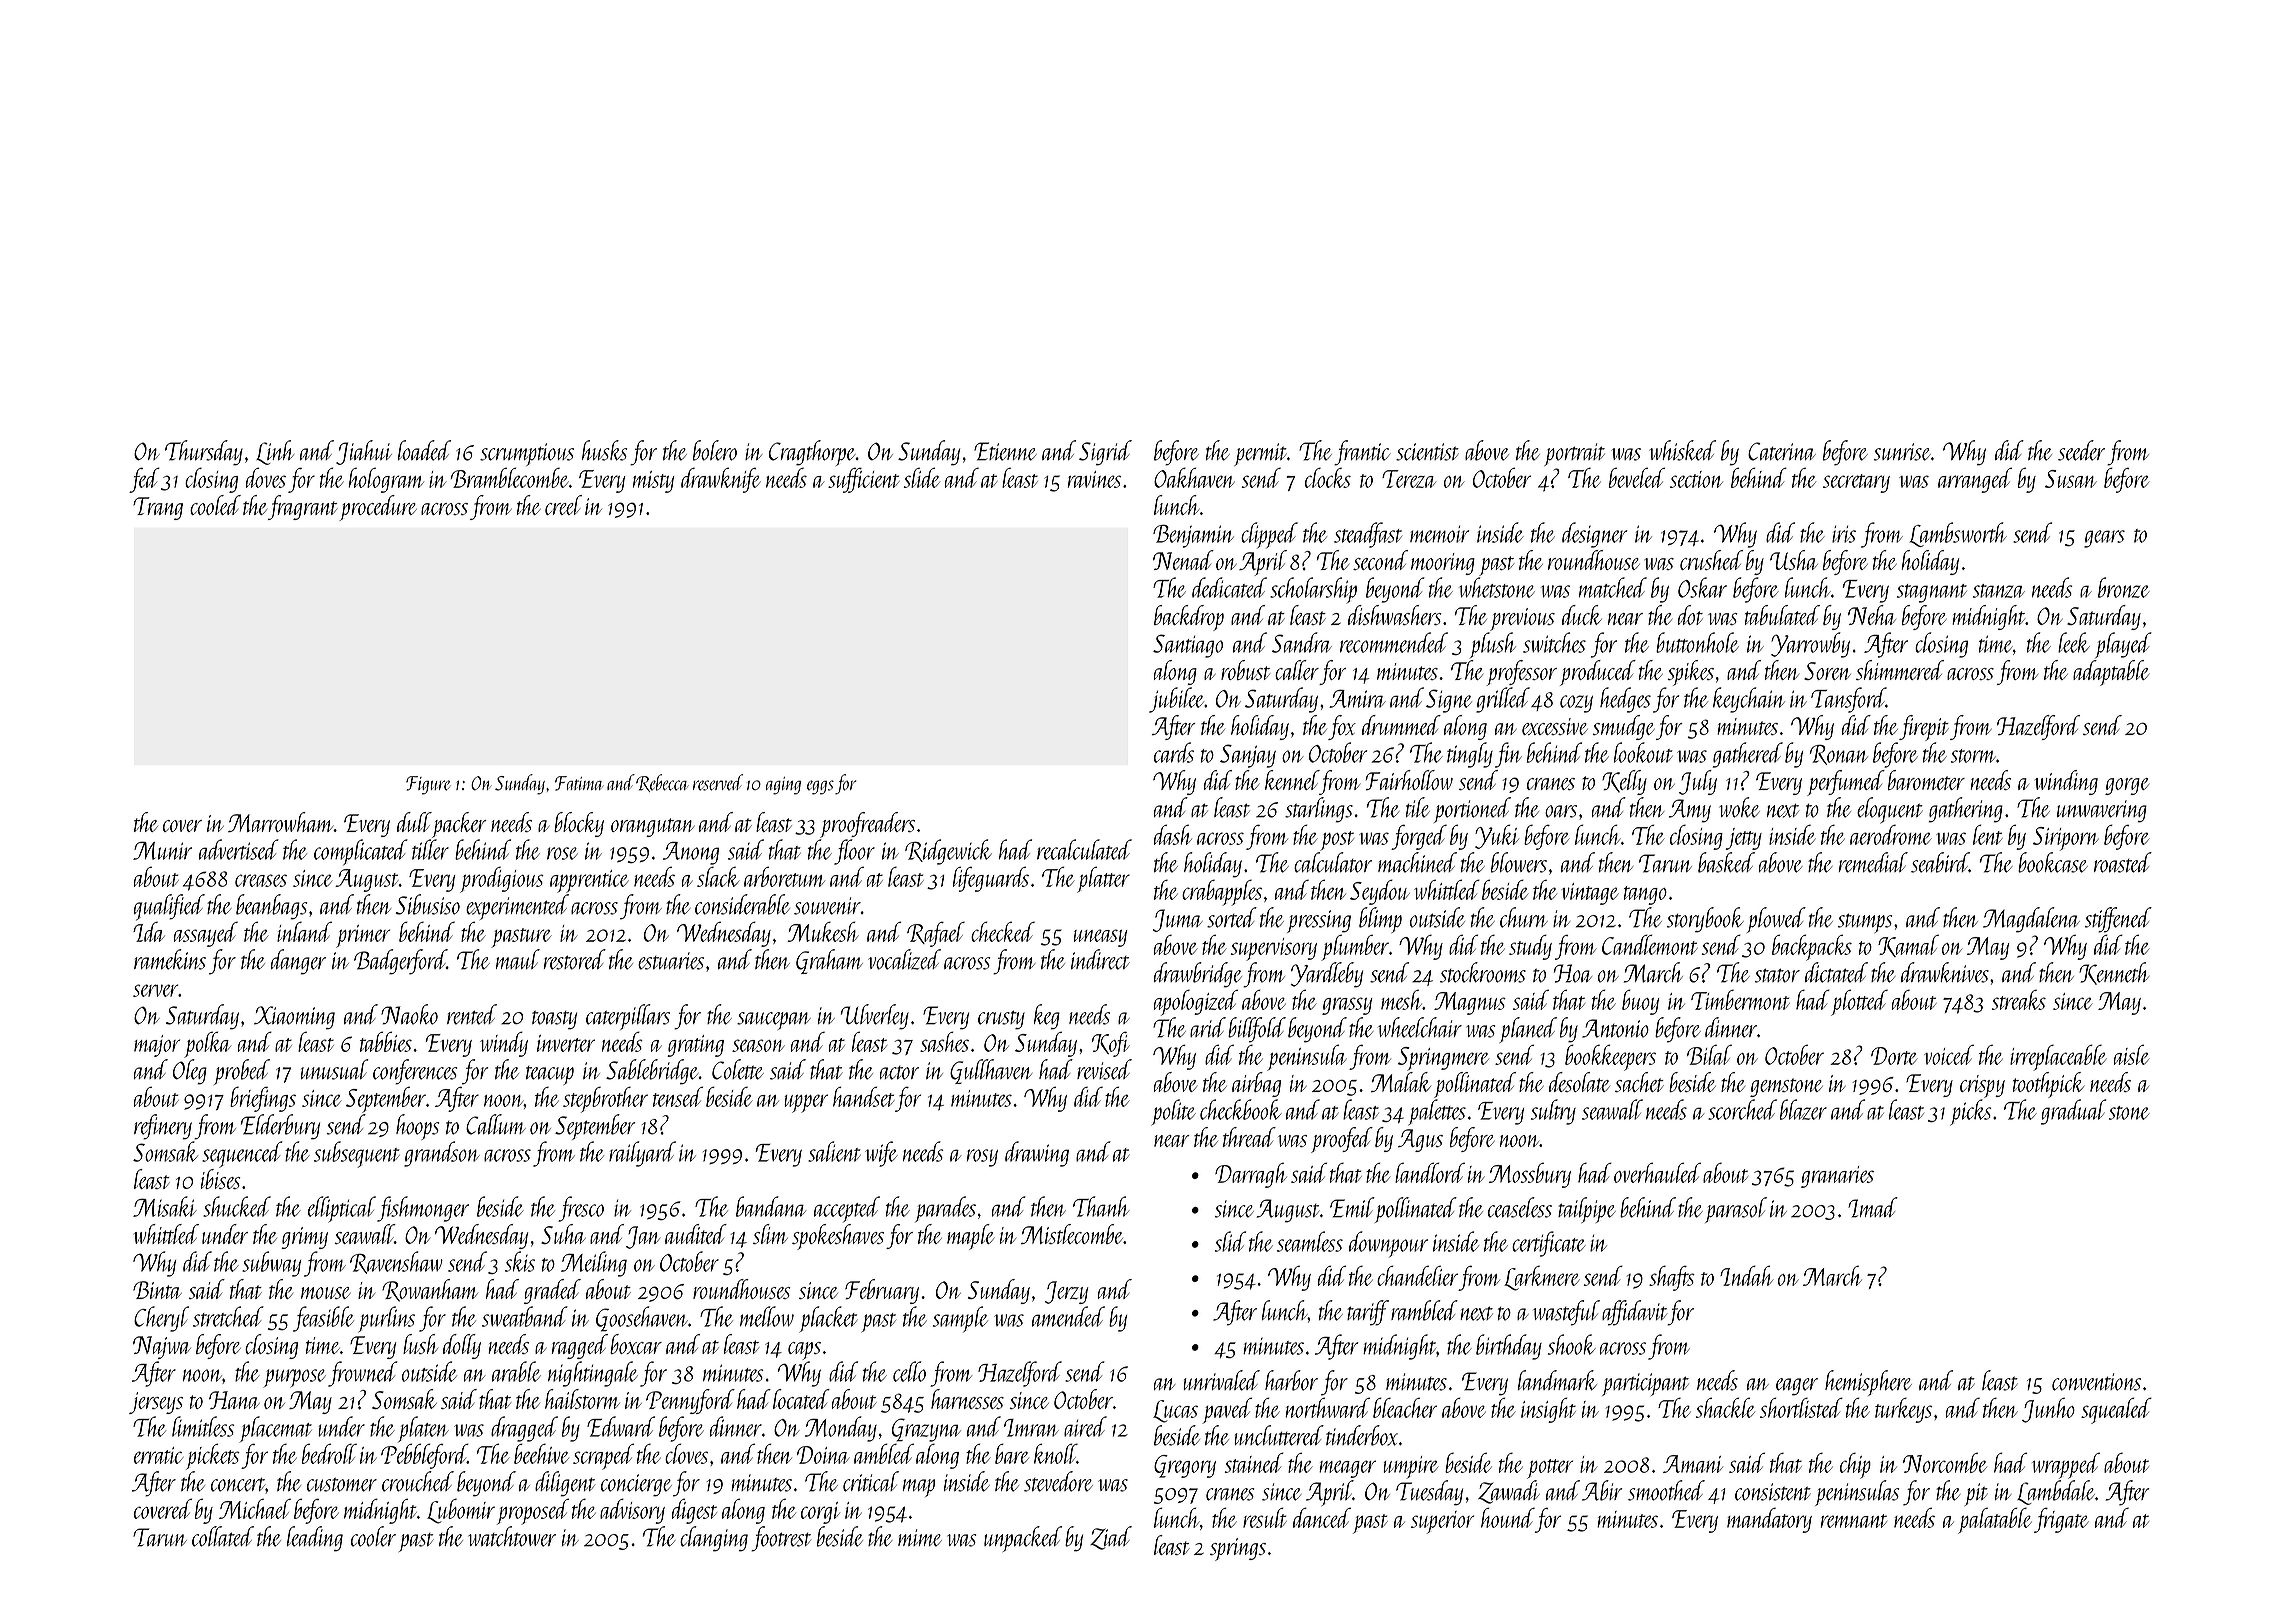  I want to click on sufficient, so click(864, 480).
